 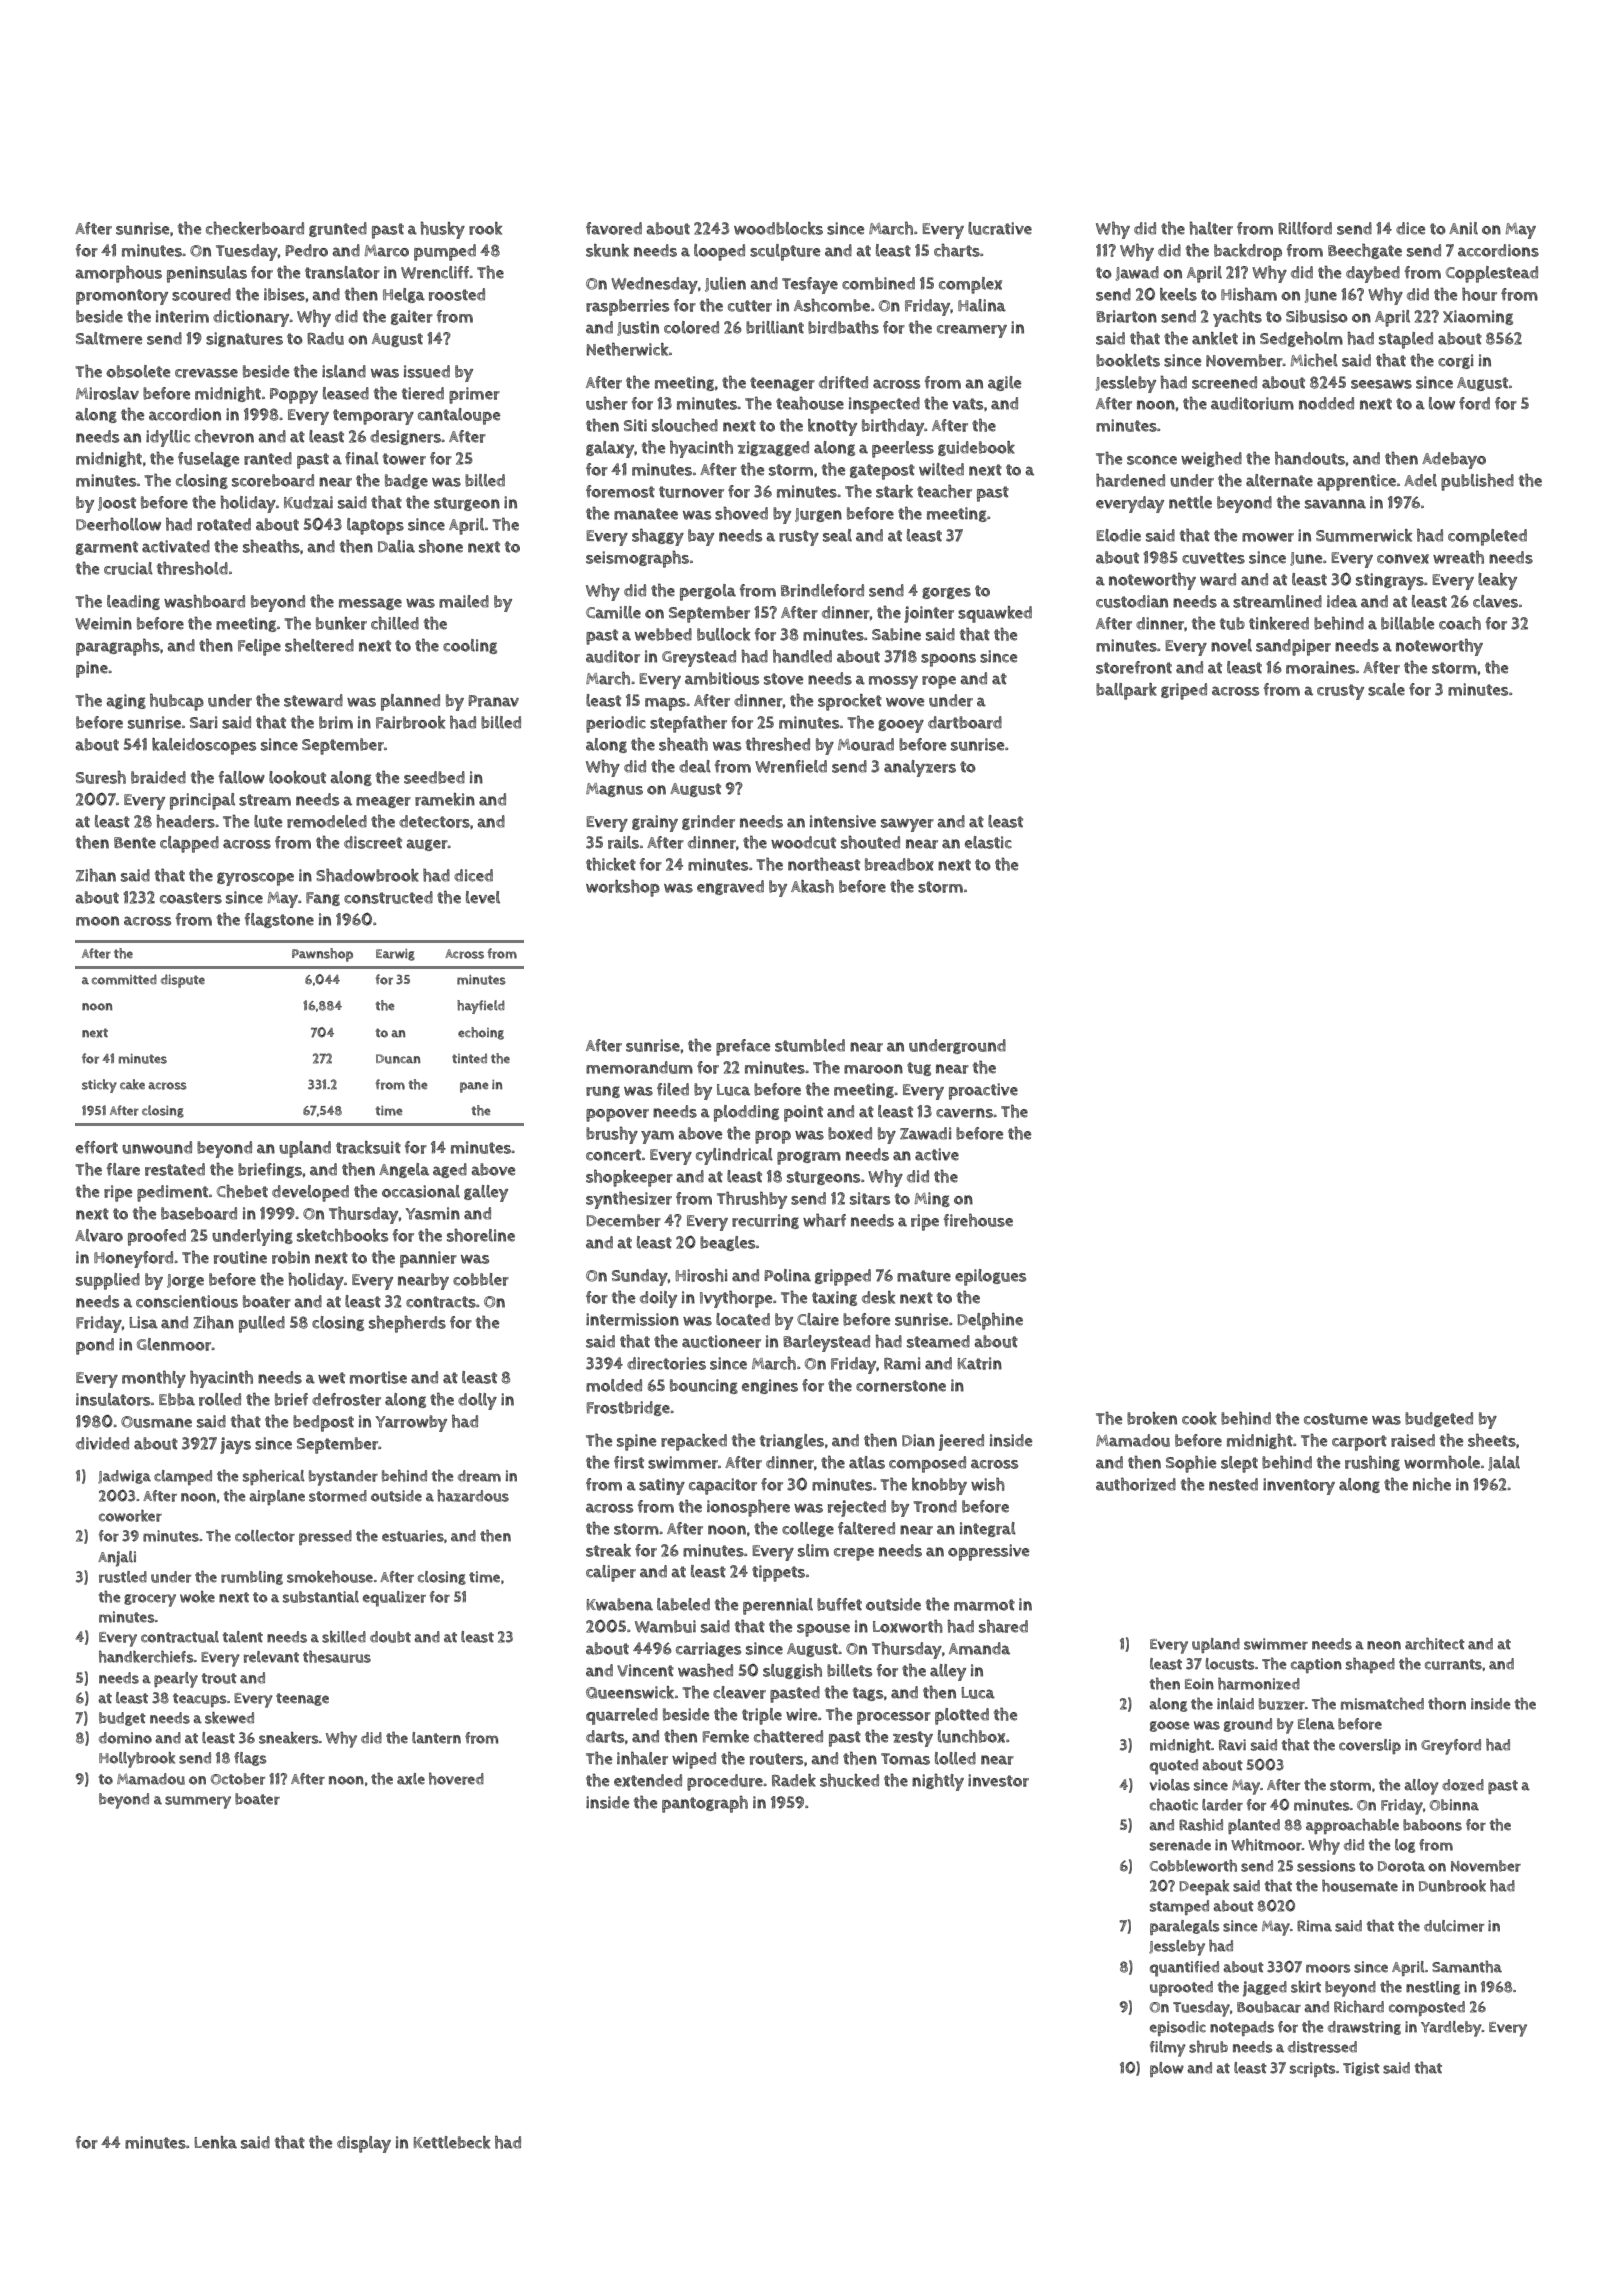 I want to click on corgi, so click(x=1456, y=361).
